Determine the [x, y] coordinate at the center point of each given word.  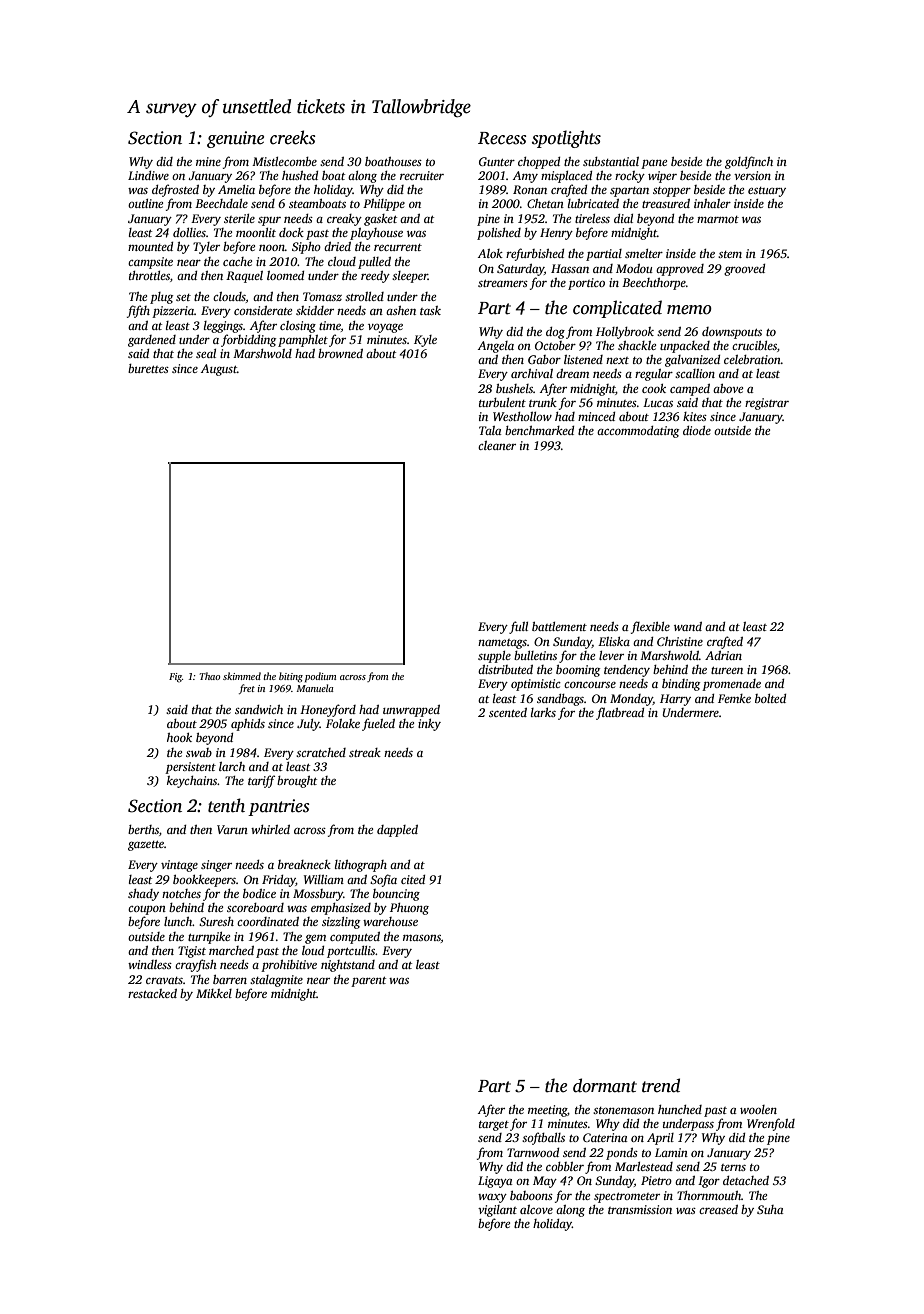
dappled [397, 831]
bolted [770, 698]
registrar [767, 404]
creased [718, 1209]
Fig [175, 678]
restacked [152, 993]
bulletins [535, 655]
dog [555, 333]
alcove [536, 1209]
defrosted [175, 190]
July [308, 725]
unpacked [685, 347]
